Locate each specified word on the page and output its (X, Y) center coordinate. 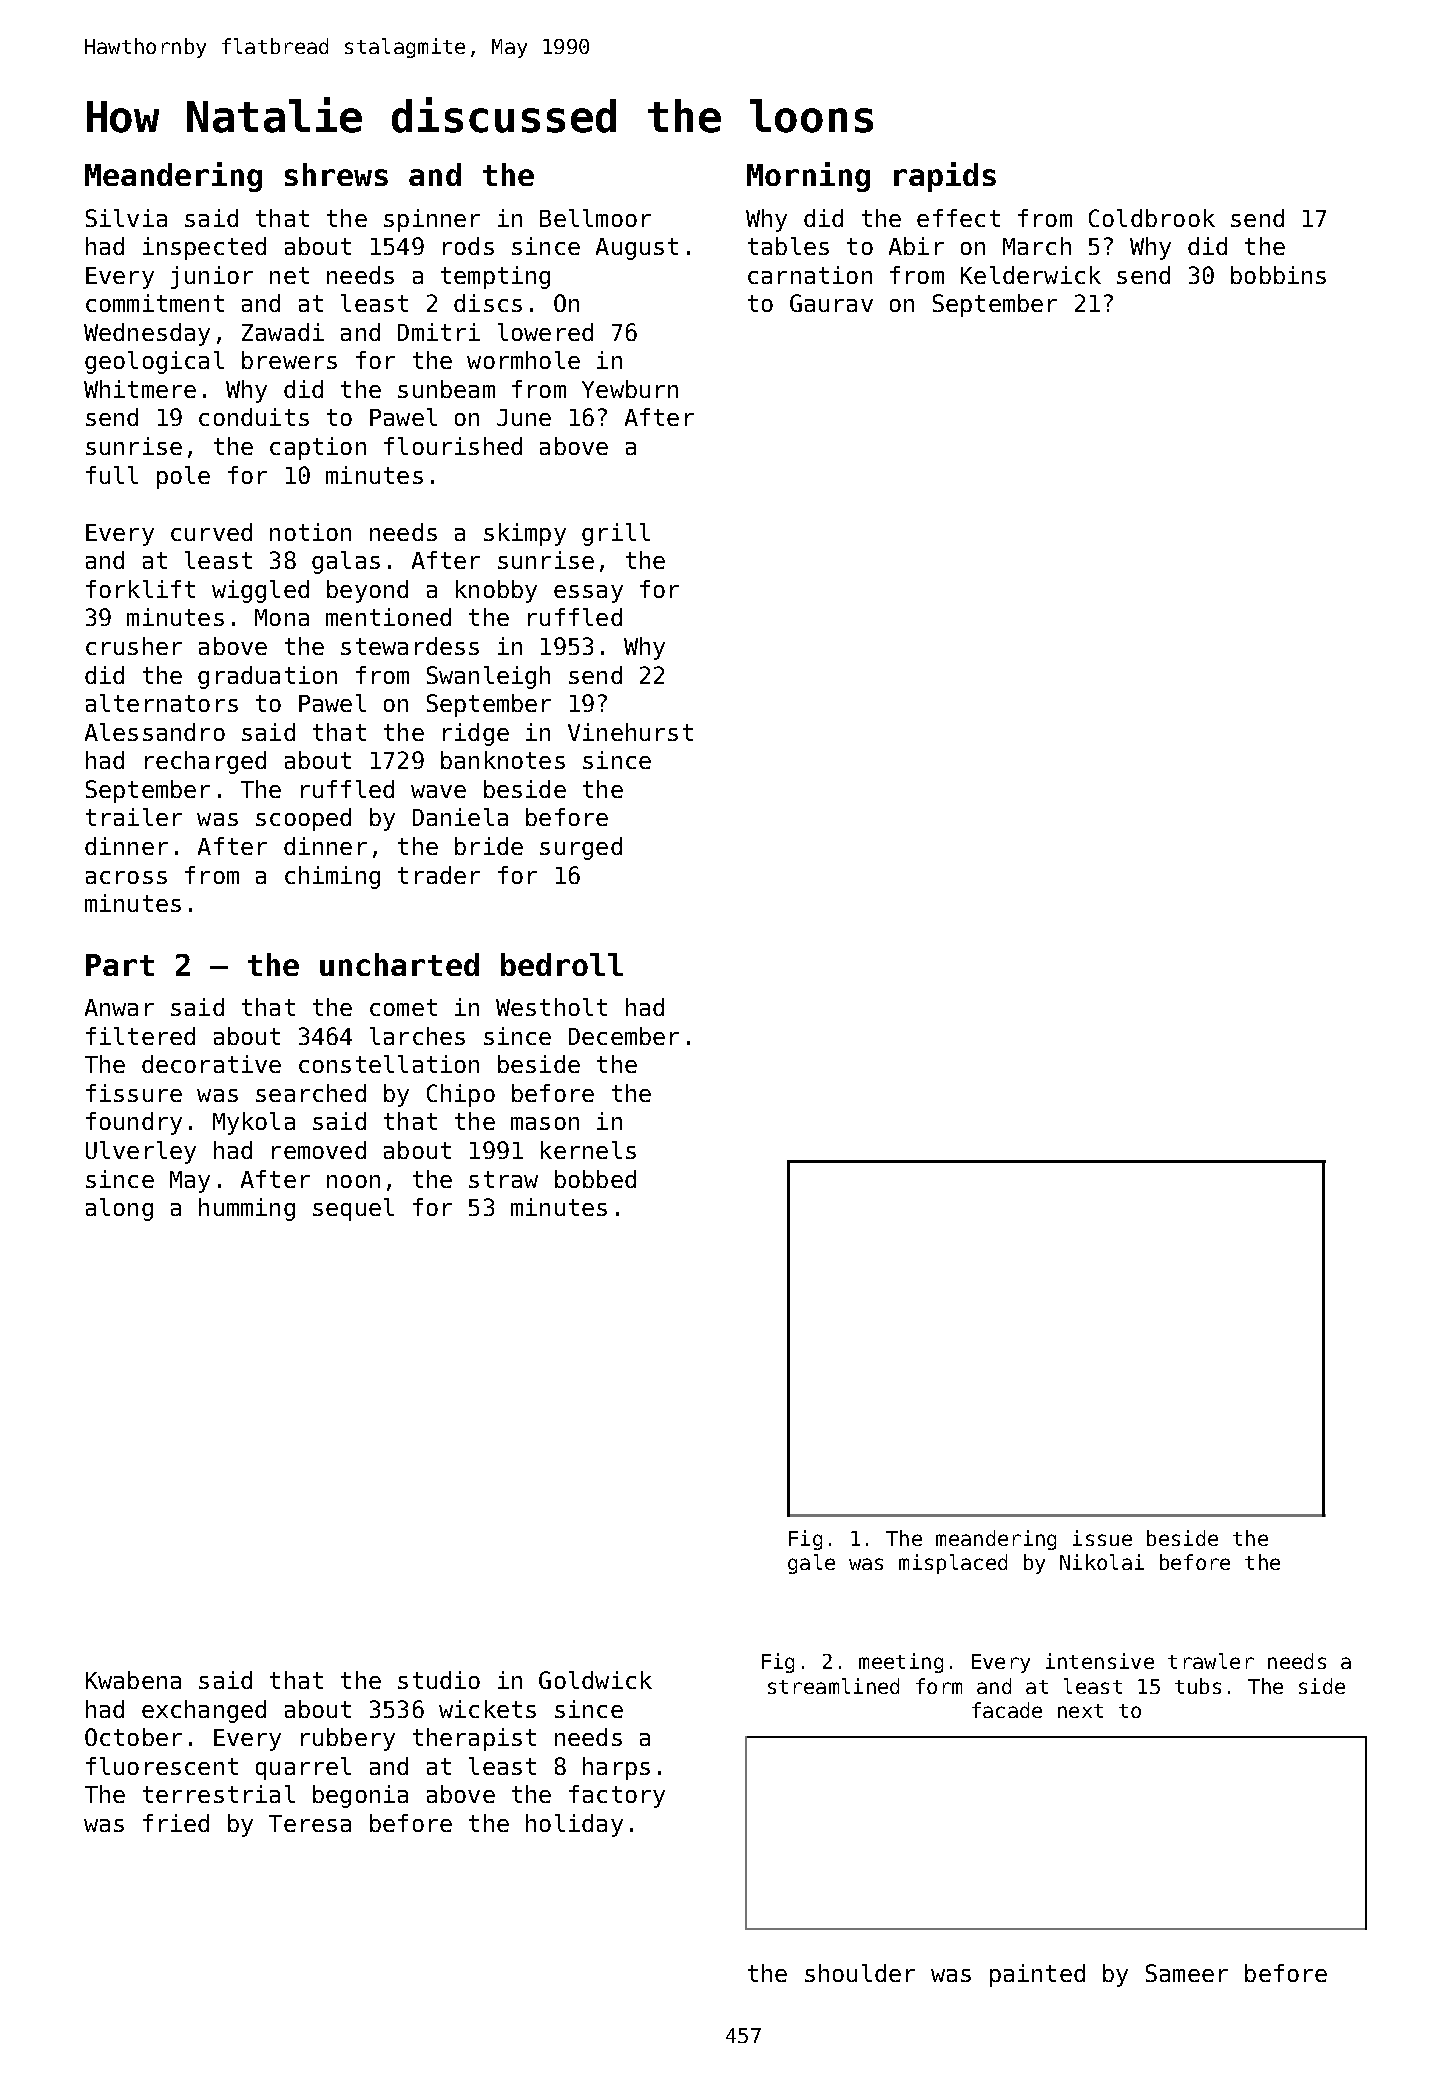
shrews (336, 174)
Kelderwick (1031, 275)
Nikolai (1102, 1562)
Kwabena (133, 1680)
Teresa (310, 1823)
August (637, 249)
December (624, 1036)
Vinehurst (630, 732)
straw (503, 1179)
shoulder (860, 1973)
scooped (303, 819)
